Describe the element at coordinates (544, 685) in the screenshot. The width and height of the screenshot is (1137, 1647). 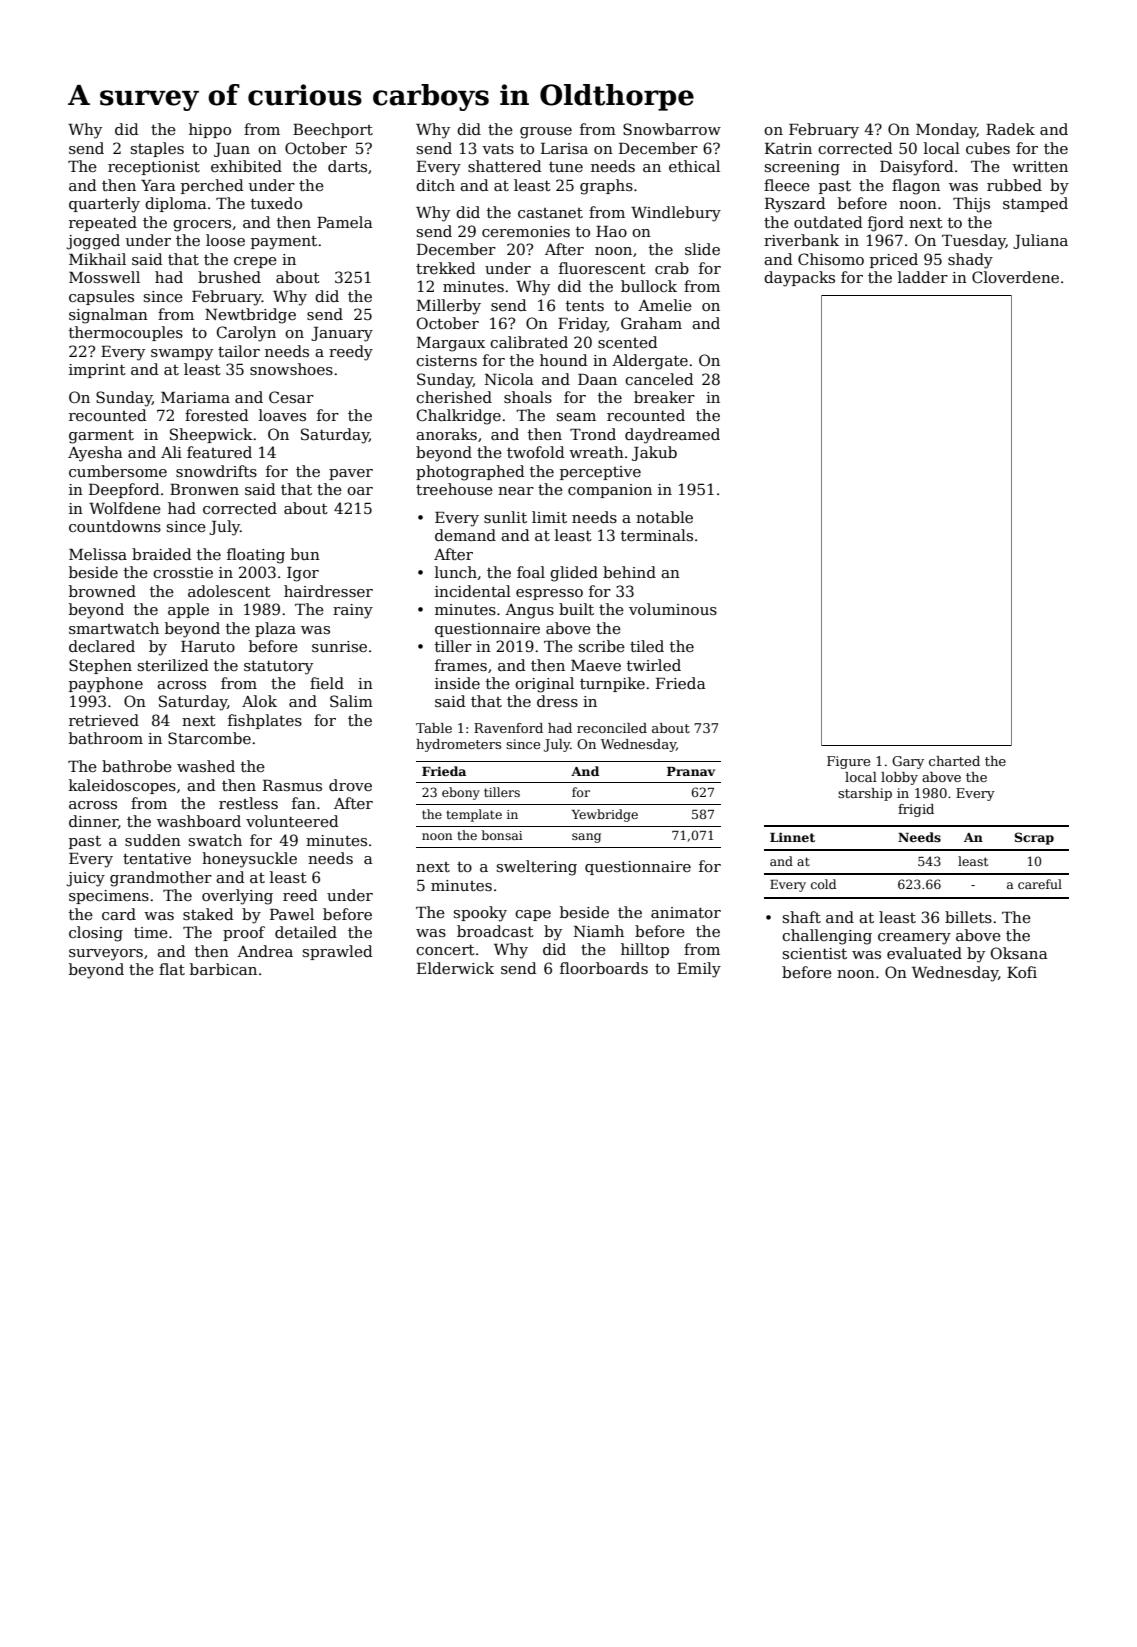
I see `original` at that location.
